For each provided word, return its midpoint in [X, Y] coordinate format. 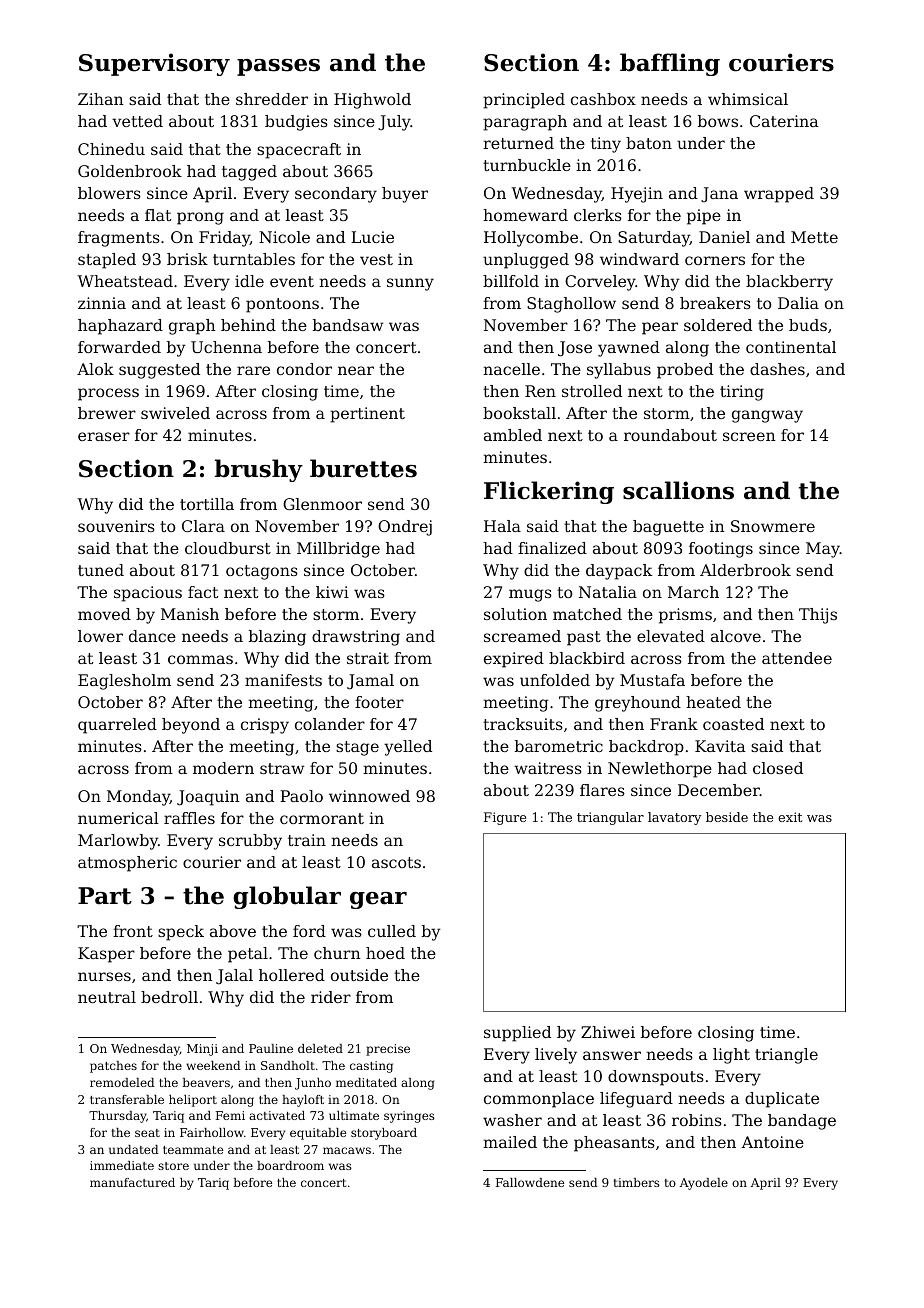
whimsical [748, 99]
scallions [678, 490]
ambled [513, 435]
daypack [619, 572]
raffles [189, 818]
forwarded [119, 347]
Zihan [100, 99]
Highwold [372, 101]
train [307, 840]
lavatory [674, 818]
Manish [190, 614]
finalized [552, 548]
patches [113, 1067]
